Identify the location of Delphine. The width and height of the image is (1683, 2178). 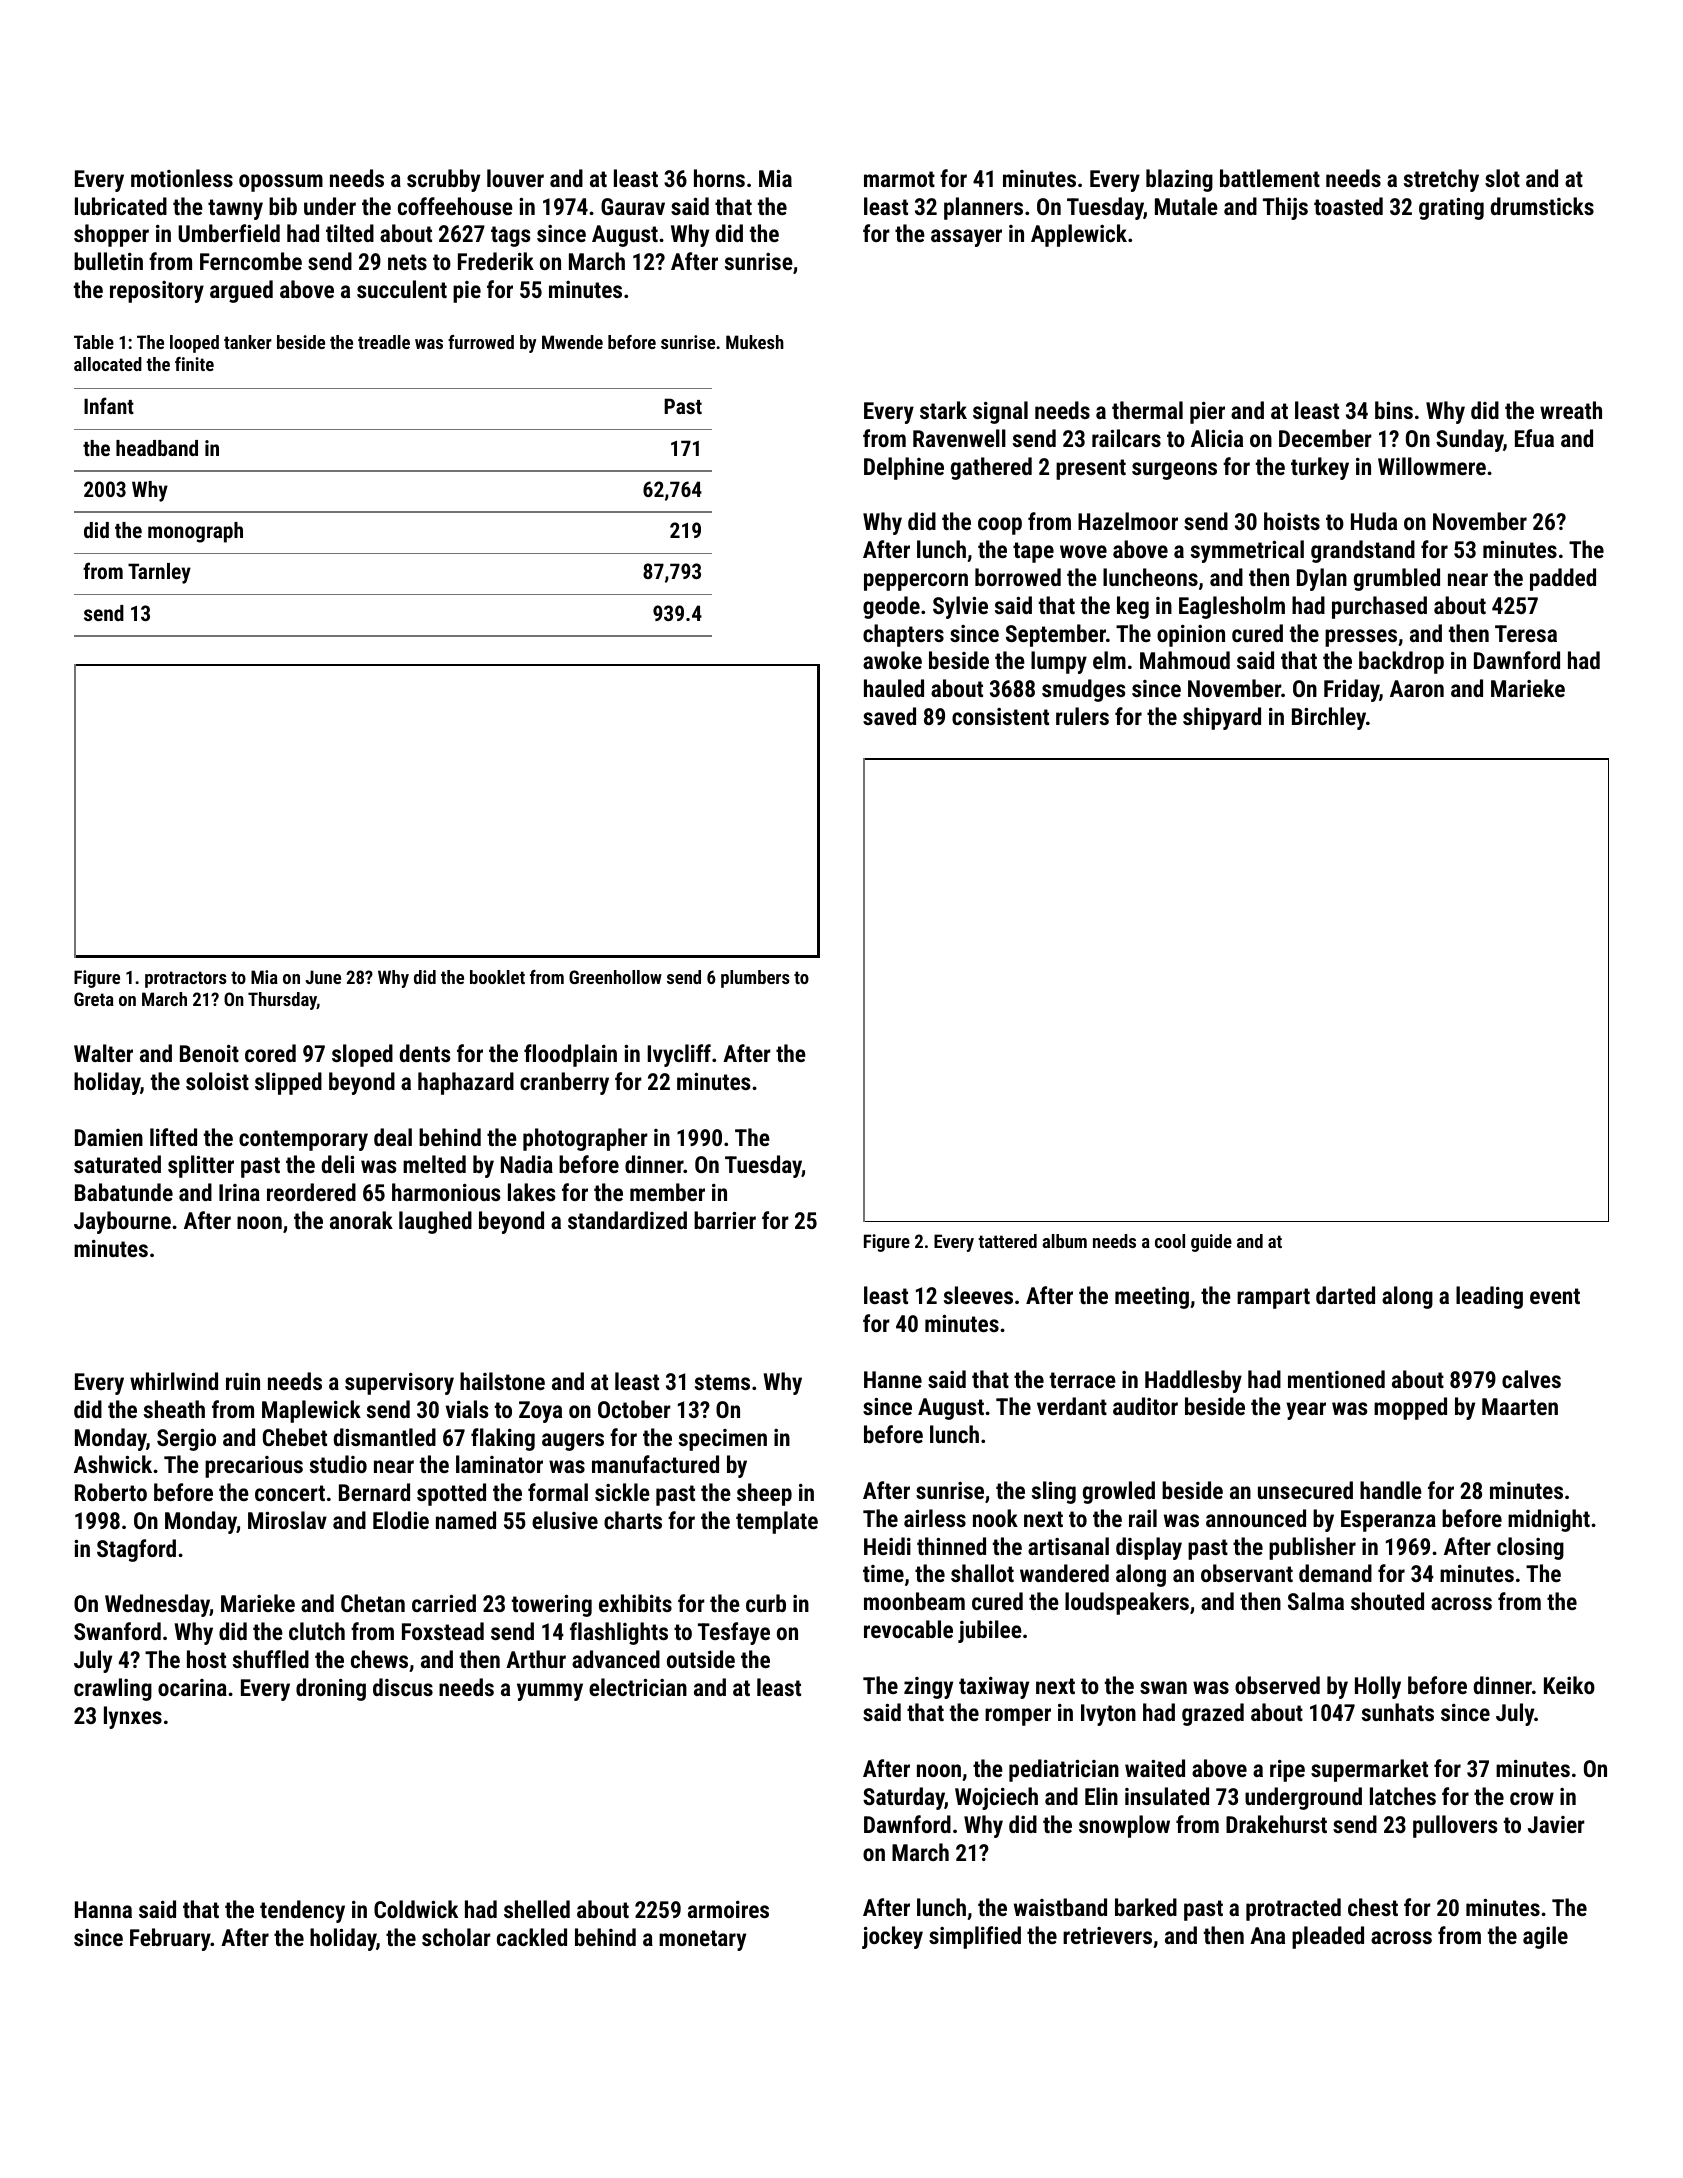
(904, 468).
